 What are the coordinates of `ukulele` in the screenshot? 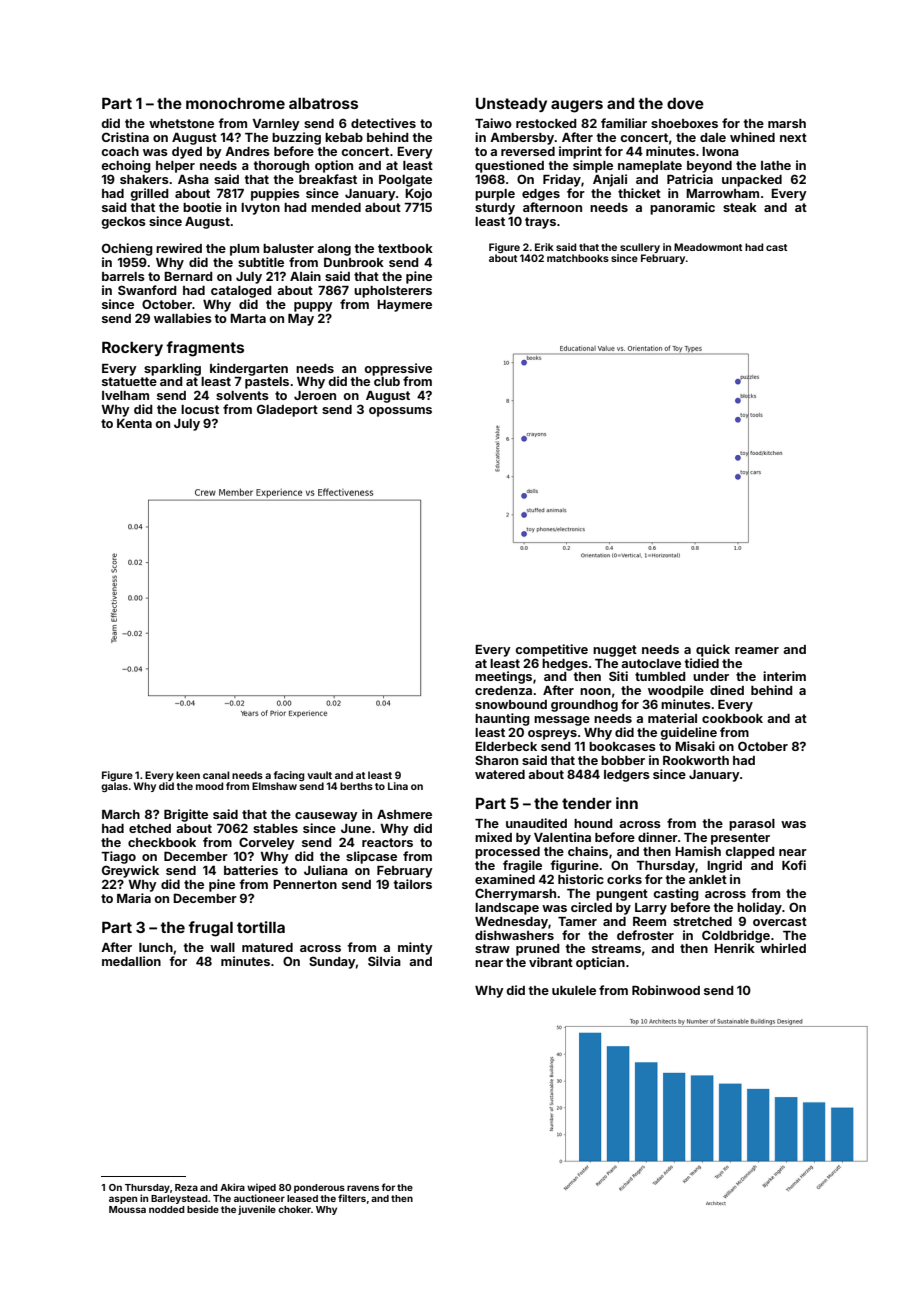 It's located at (574, 990).
